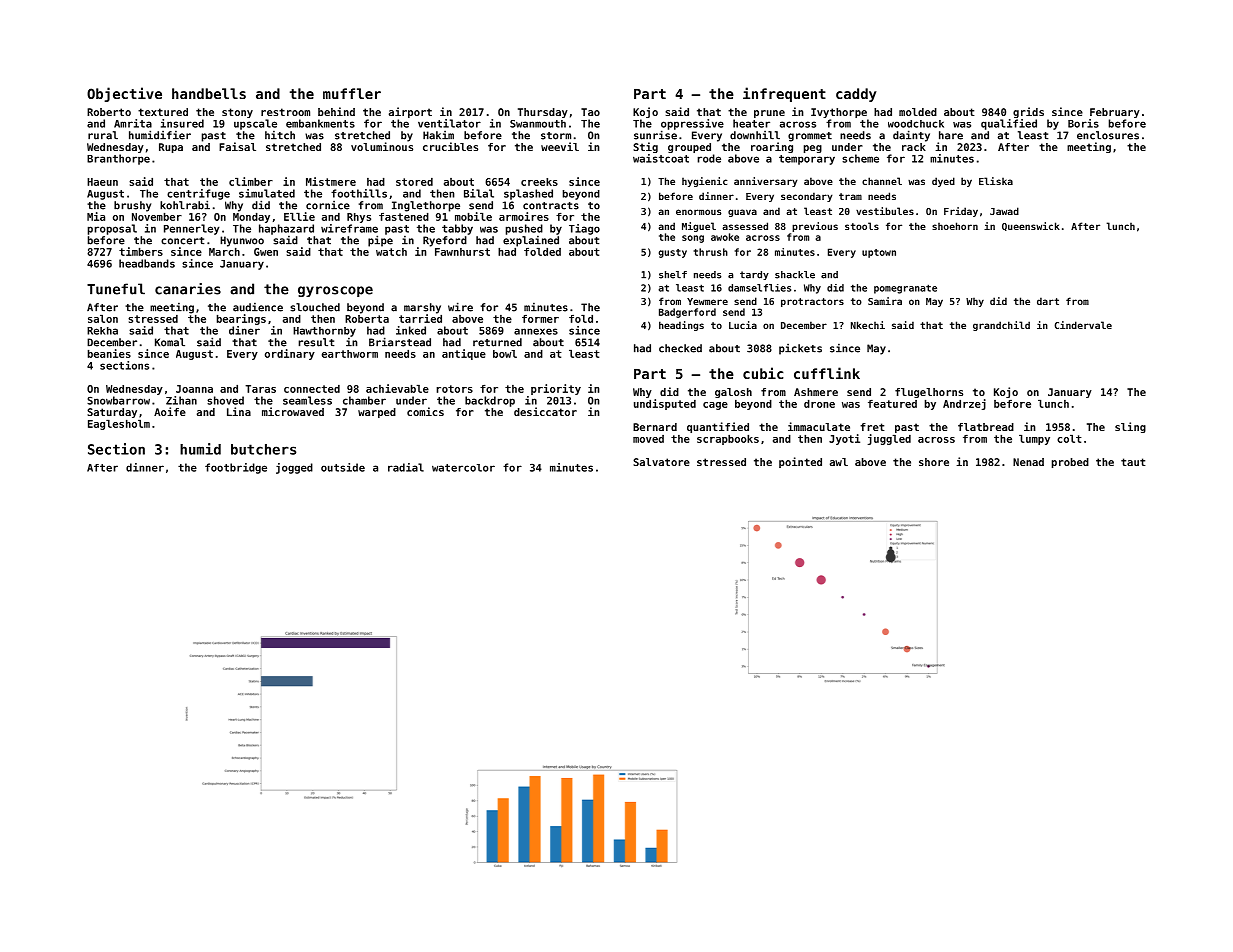 The width and height of the image is (1233, 952). I want to click on Tao, so click(590, 112).
